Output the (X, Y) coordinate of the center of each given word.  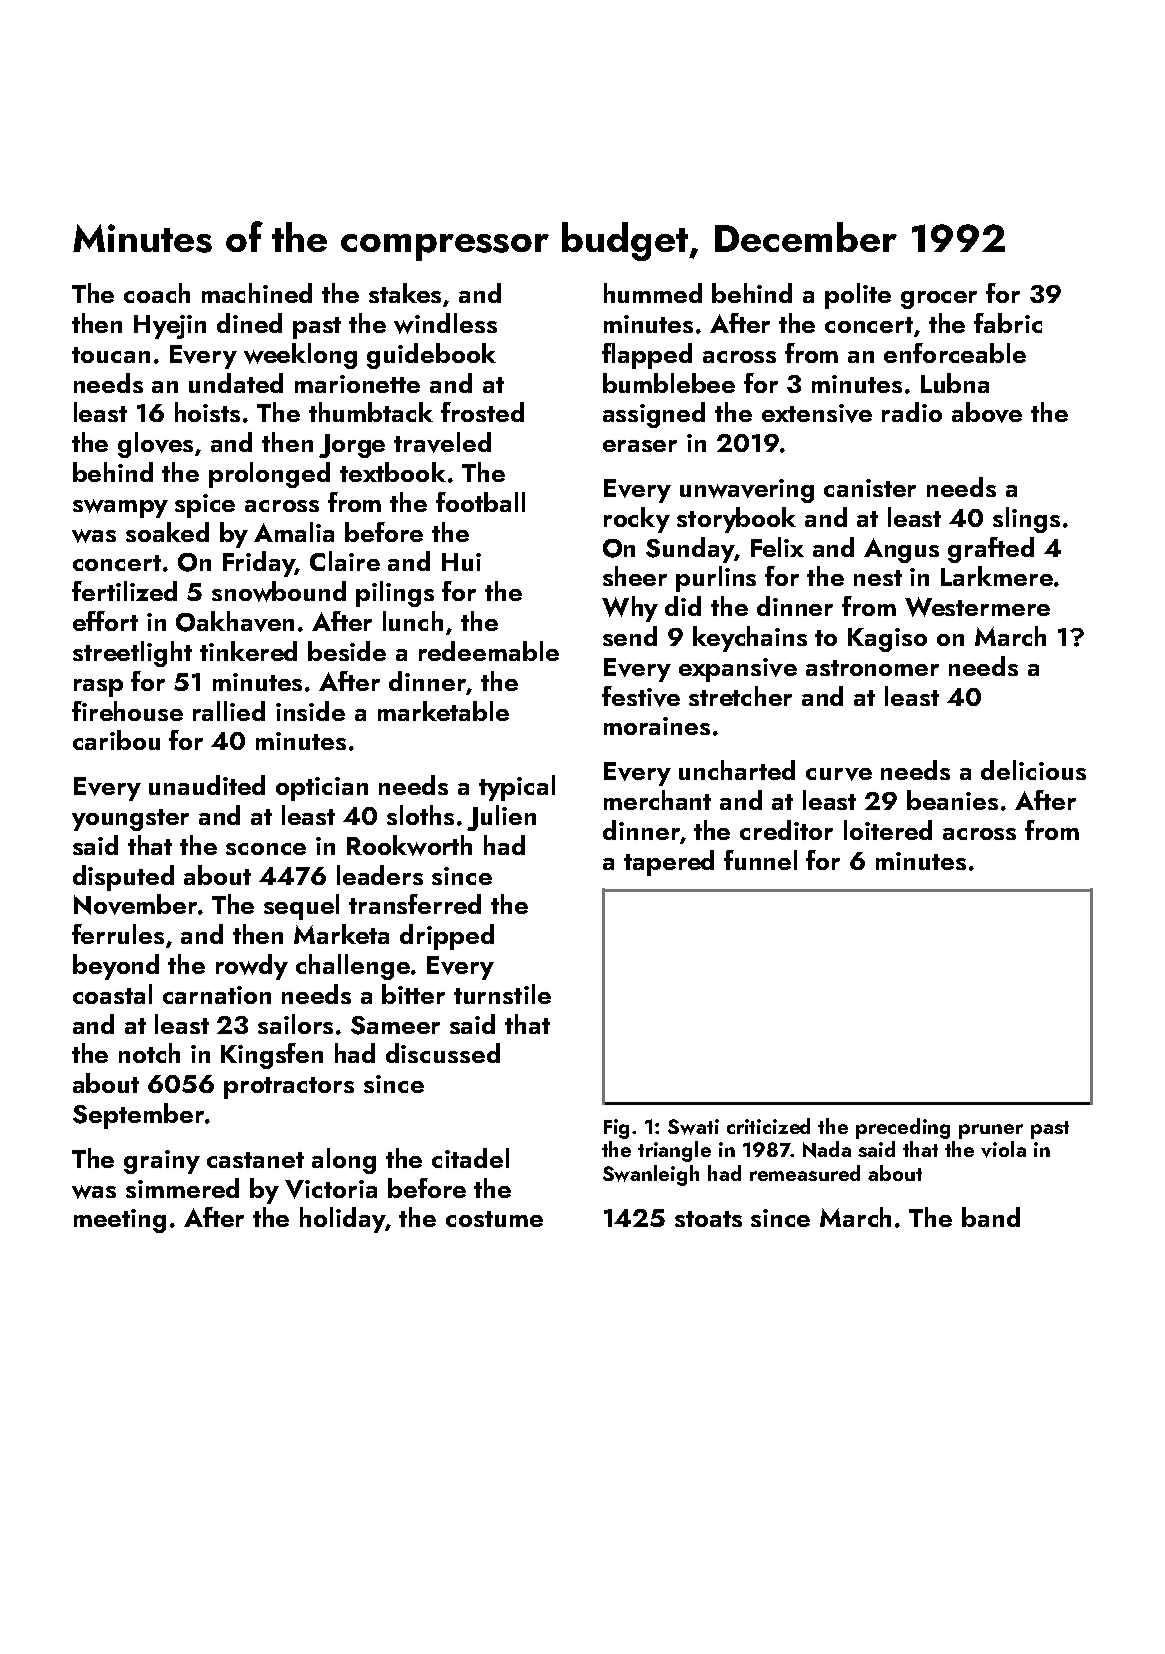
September (138, 1116)
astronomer (872, 668)
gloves (155, 445)
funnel (760, 860)
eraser (640, 446)
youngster (130, 820)
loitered (888, 830)
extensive (817, 413)
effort (105, 621)
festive (641, 696)
